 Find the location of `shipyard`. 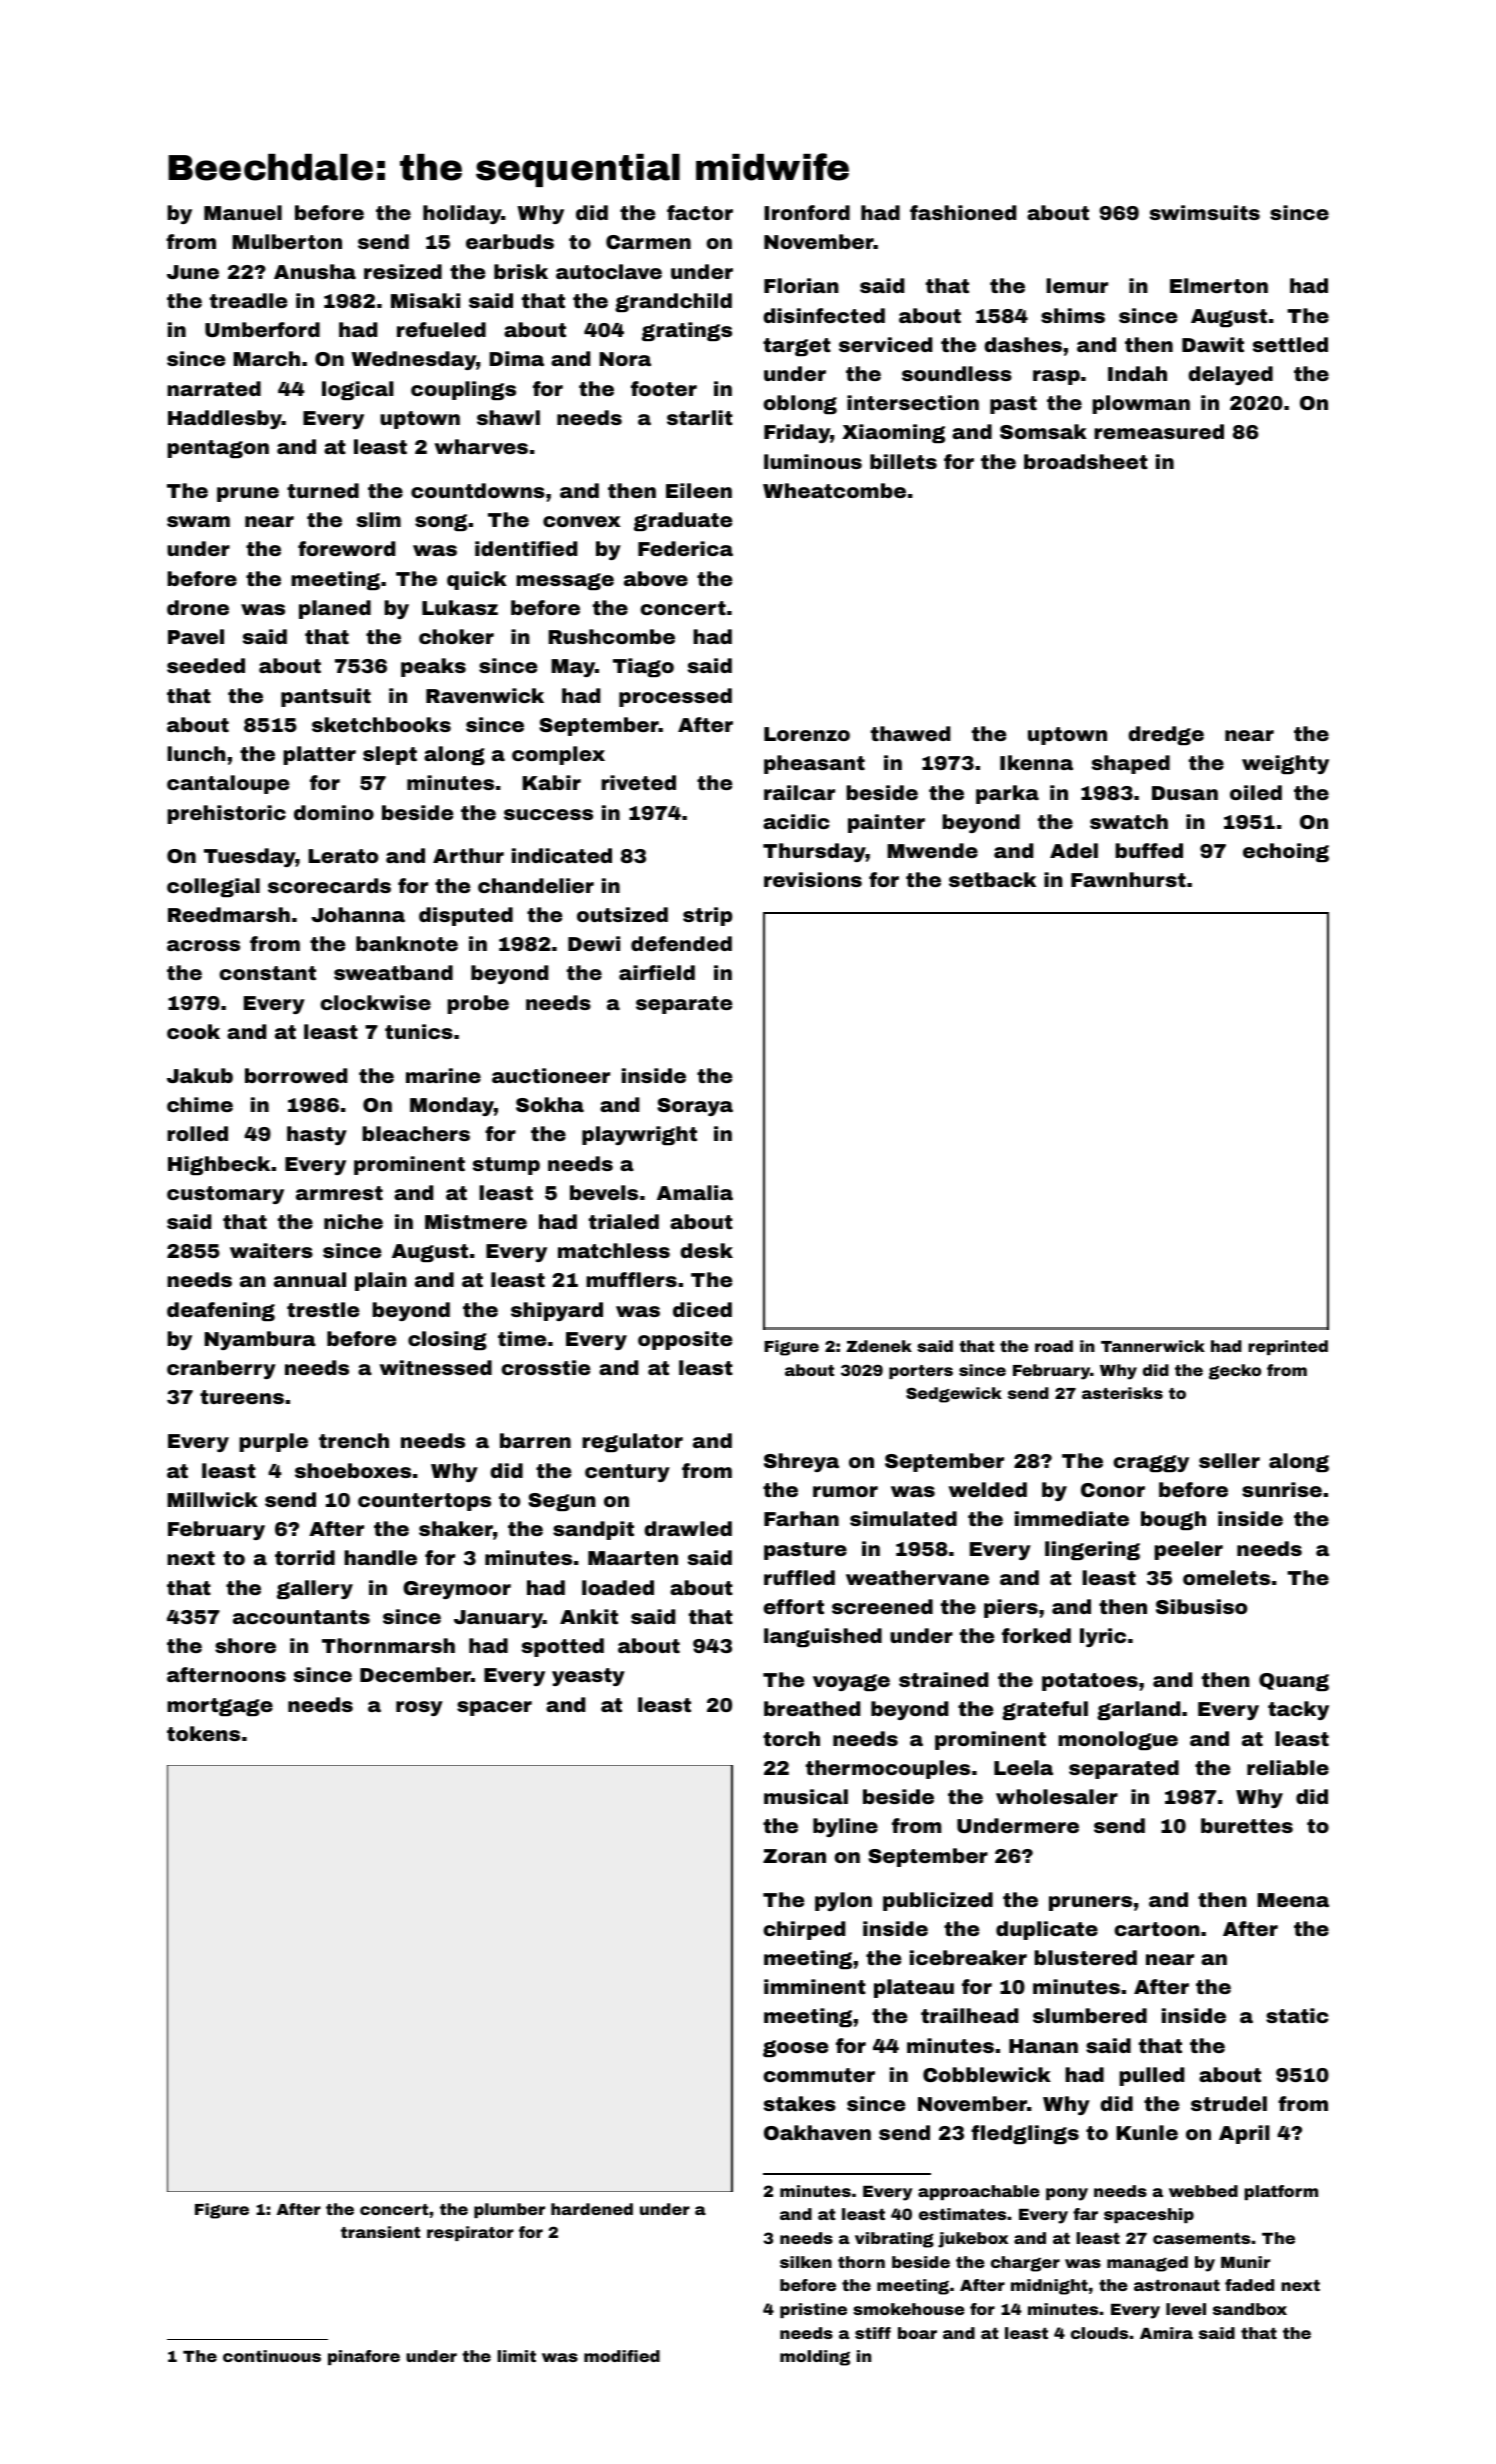

shipyard is located at coordinates (557, 1311).
